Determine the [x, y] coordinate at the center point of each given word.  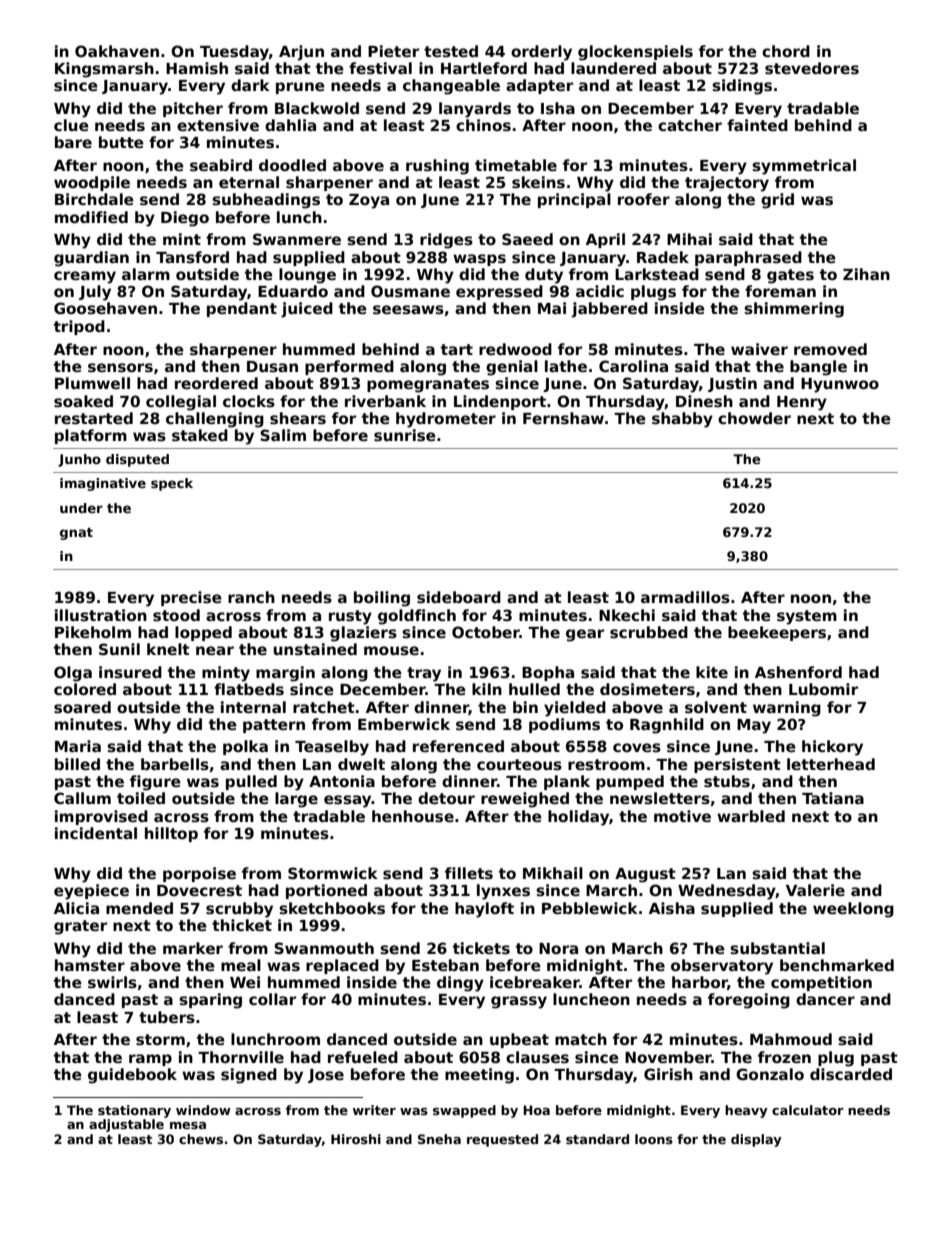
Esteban [445, 965]
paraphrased [748, 258]
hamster [90, 965]
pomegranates [428, 385]
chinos [483, 125]
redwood [515, 349]
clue [71, 125]
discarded [851, 1074]
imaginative [103, 484]
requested [502, 1140]
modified [91, 217]
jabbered [609, 310]
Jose [326, 1076]
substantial [777, 948]
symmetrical [804, 167]
